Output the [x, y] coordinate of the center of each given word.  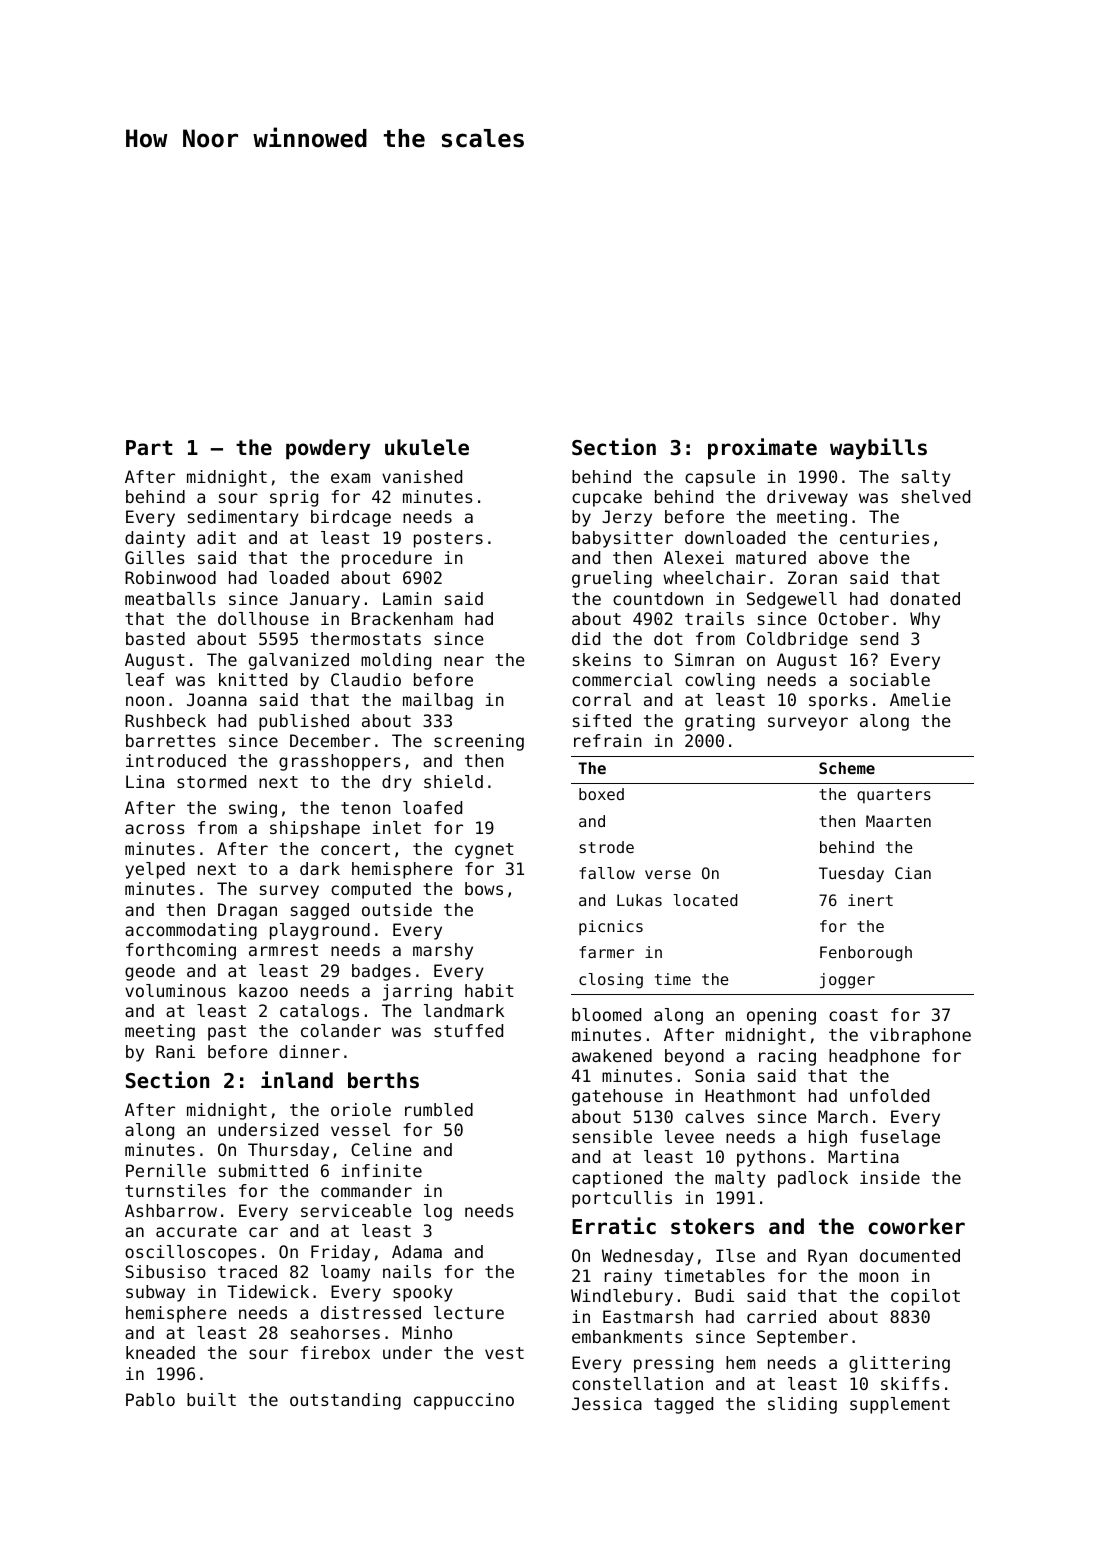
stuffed [468, 1030]
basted [155, 638]
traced [247, 1271]
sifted [602, 720]
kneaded [160, 1352]
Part [149, 447]
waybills [878, 448]
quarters [894, 796]
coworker [916, 1226]
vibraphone [920, 1036]
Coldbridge [797, 640]
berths [383, 1080]
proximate [762, 449]
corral [601, 699]
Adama [417, 1251]
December [330, 740]
